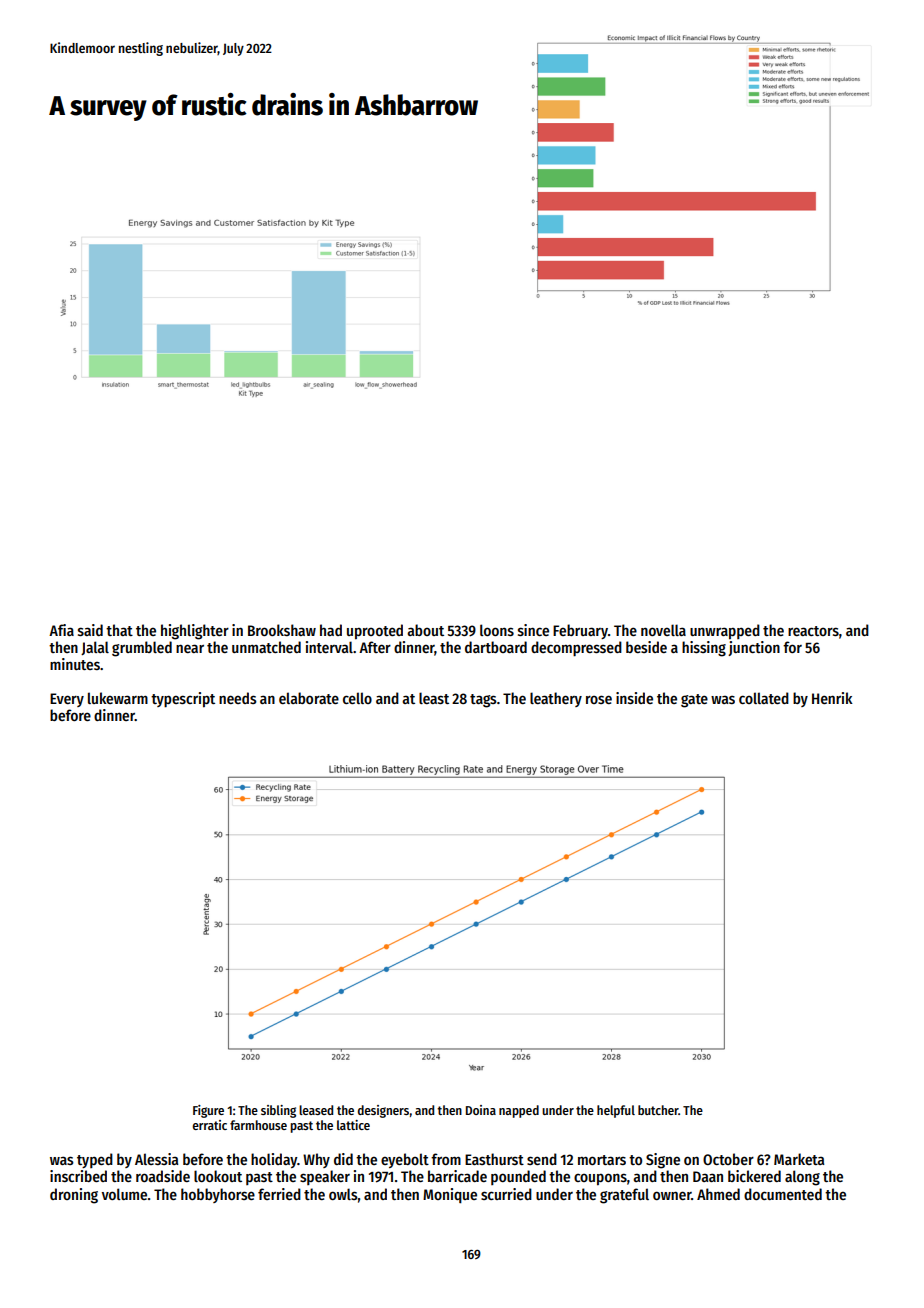  Describe the element at coordinates (658, 1110) in the screenshot. I see `butcher` at that location.
